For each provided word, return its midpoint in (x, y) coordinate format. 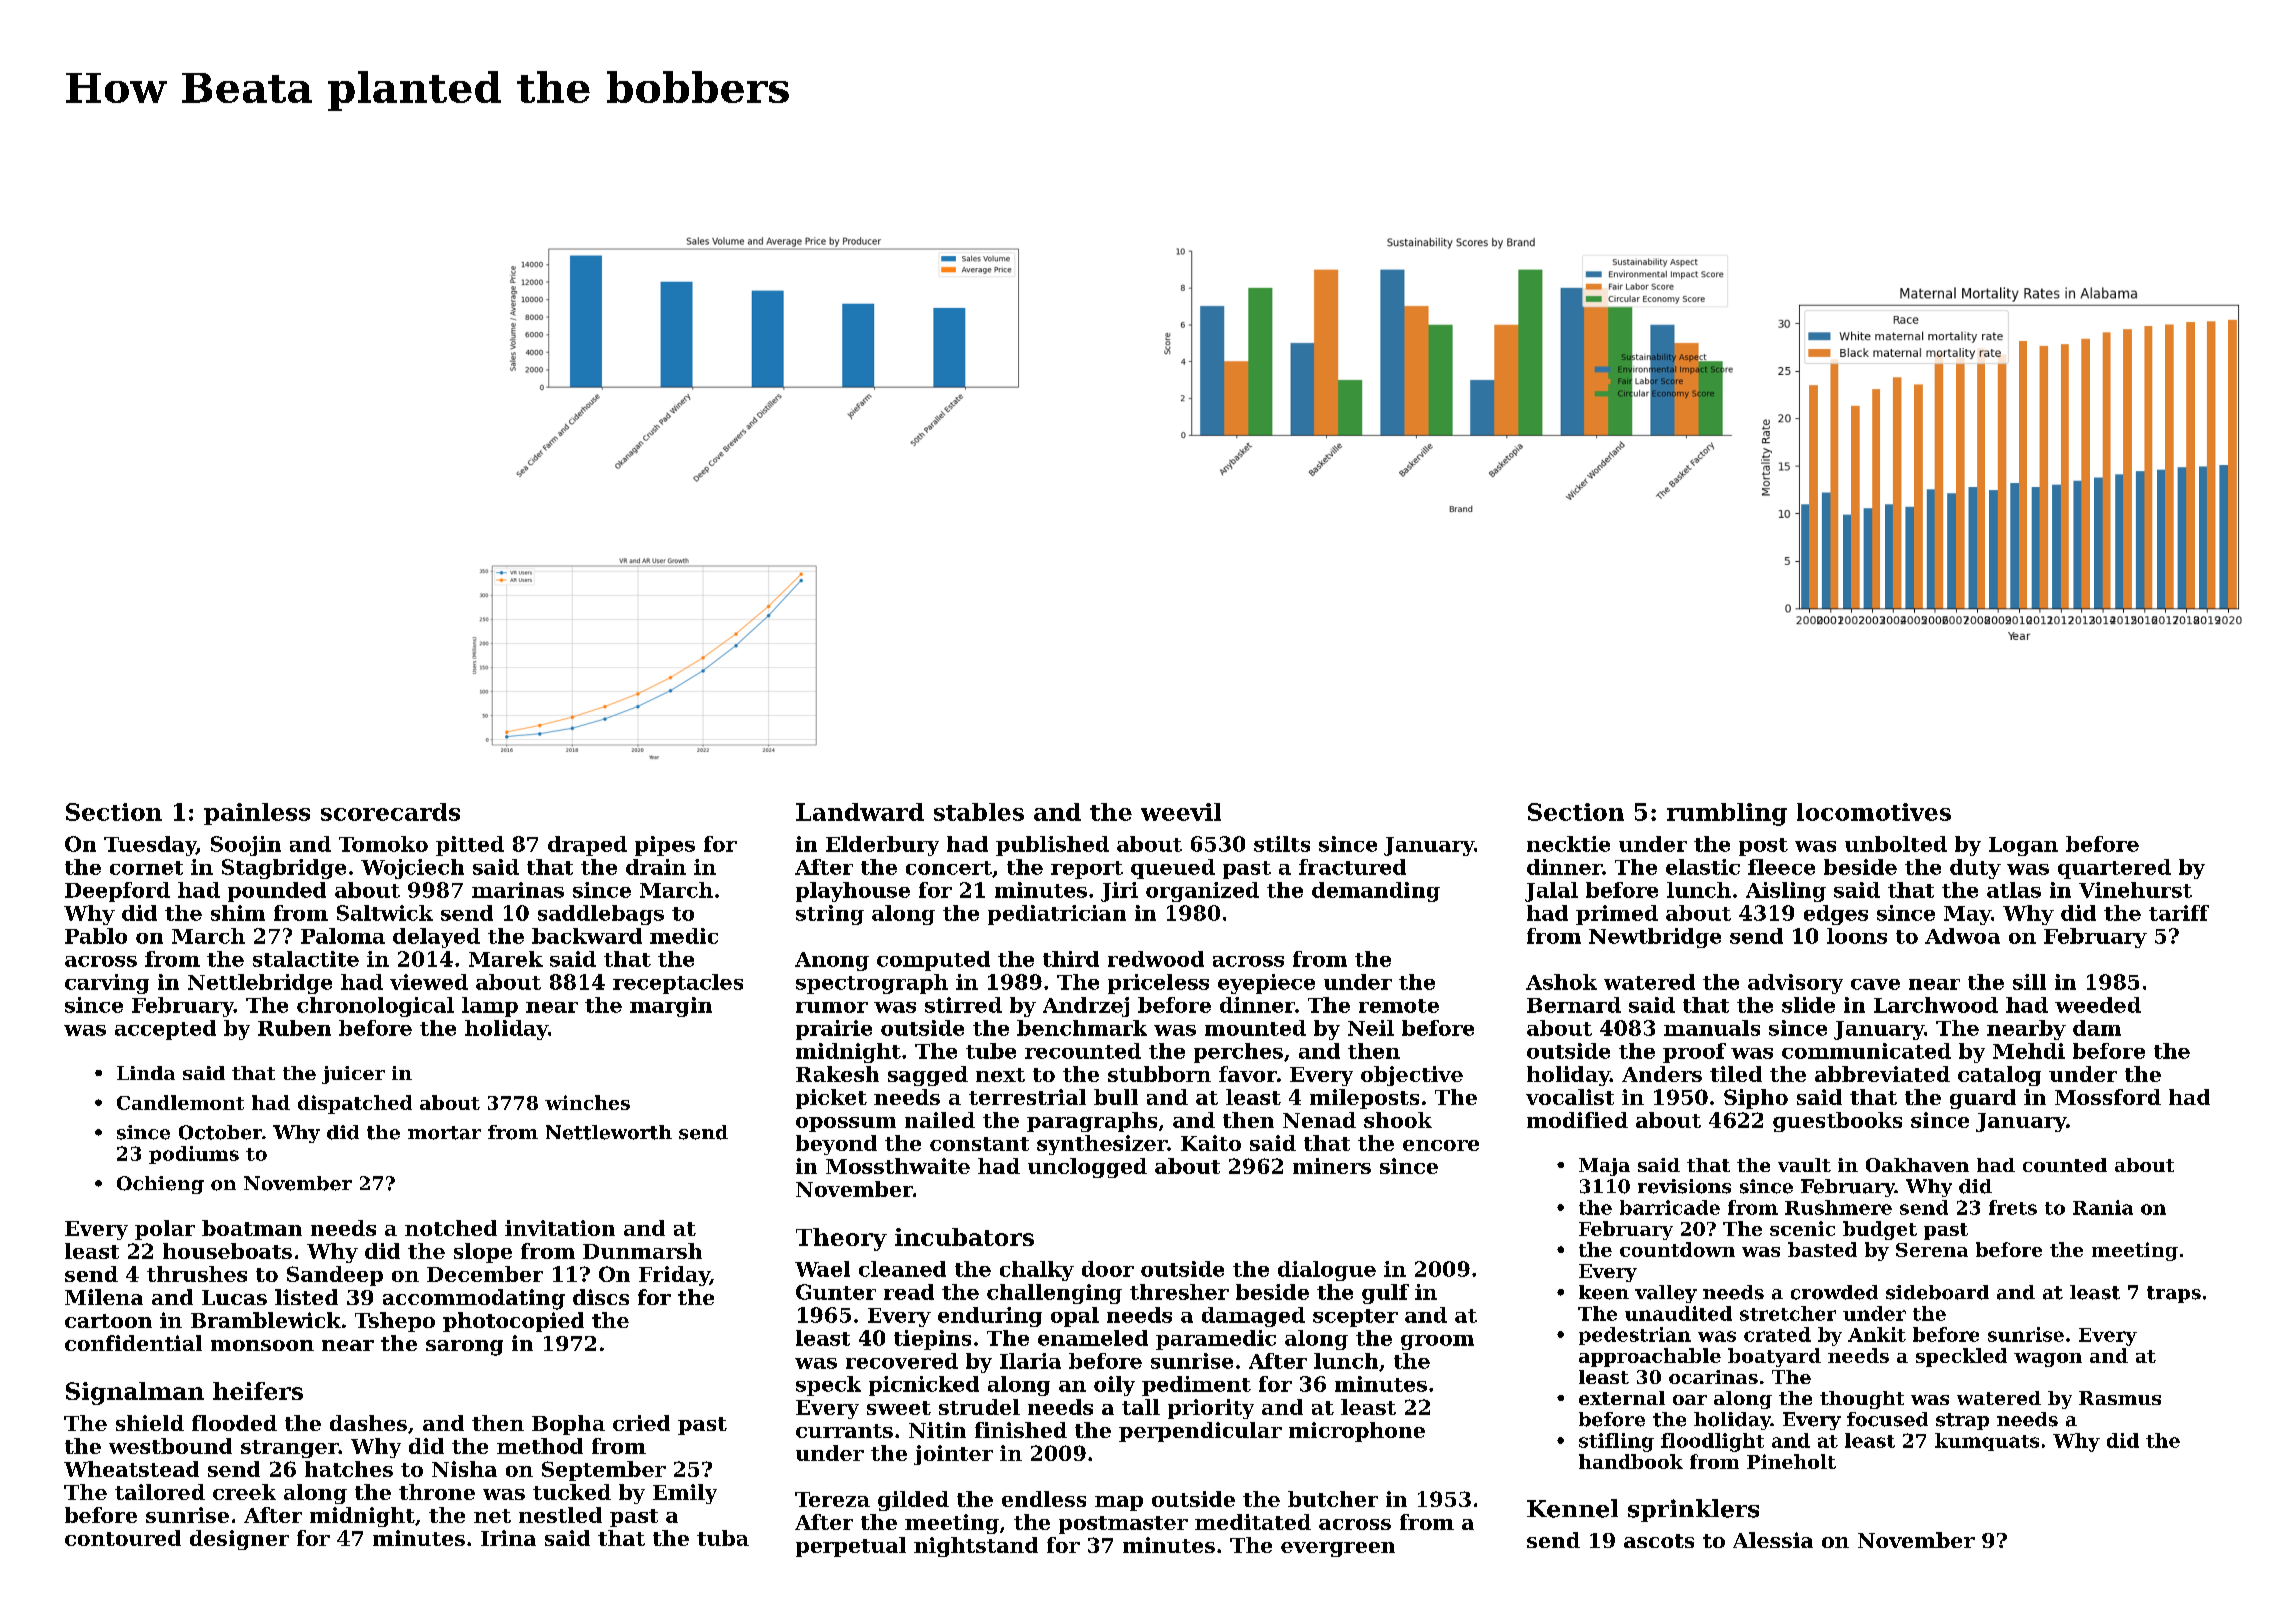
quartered (2114, 869)
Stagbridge (284, 869)
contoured (123, 1538)
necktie (1568, 844)
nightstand (976, 1547)
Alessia (1773, 1540)
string (830, 915)
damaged (1253, 1317)
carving (107, 984)
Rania (2103, 1207)
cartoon (108, 1321)
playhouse (853, 892)
